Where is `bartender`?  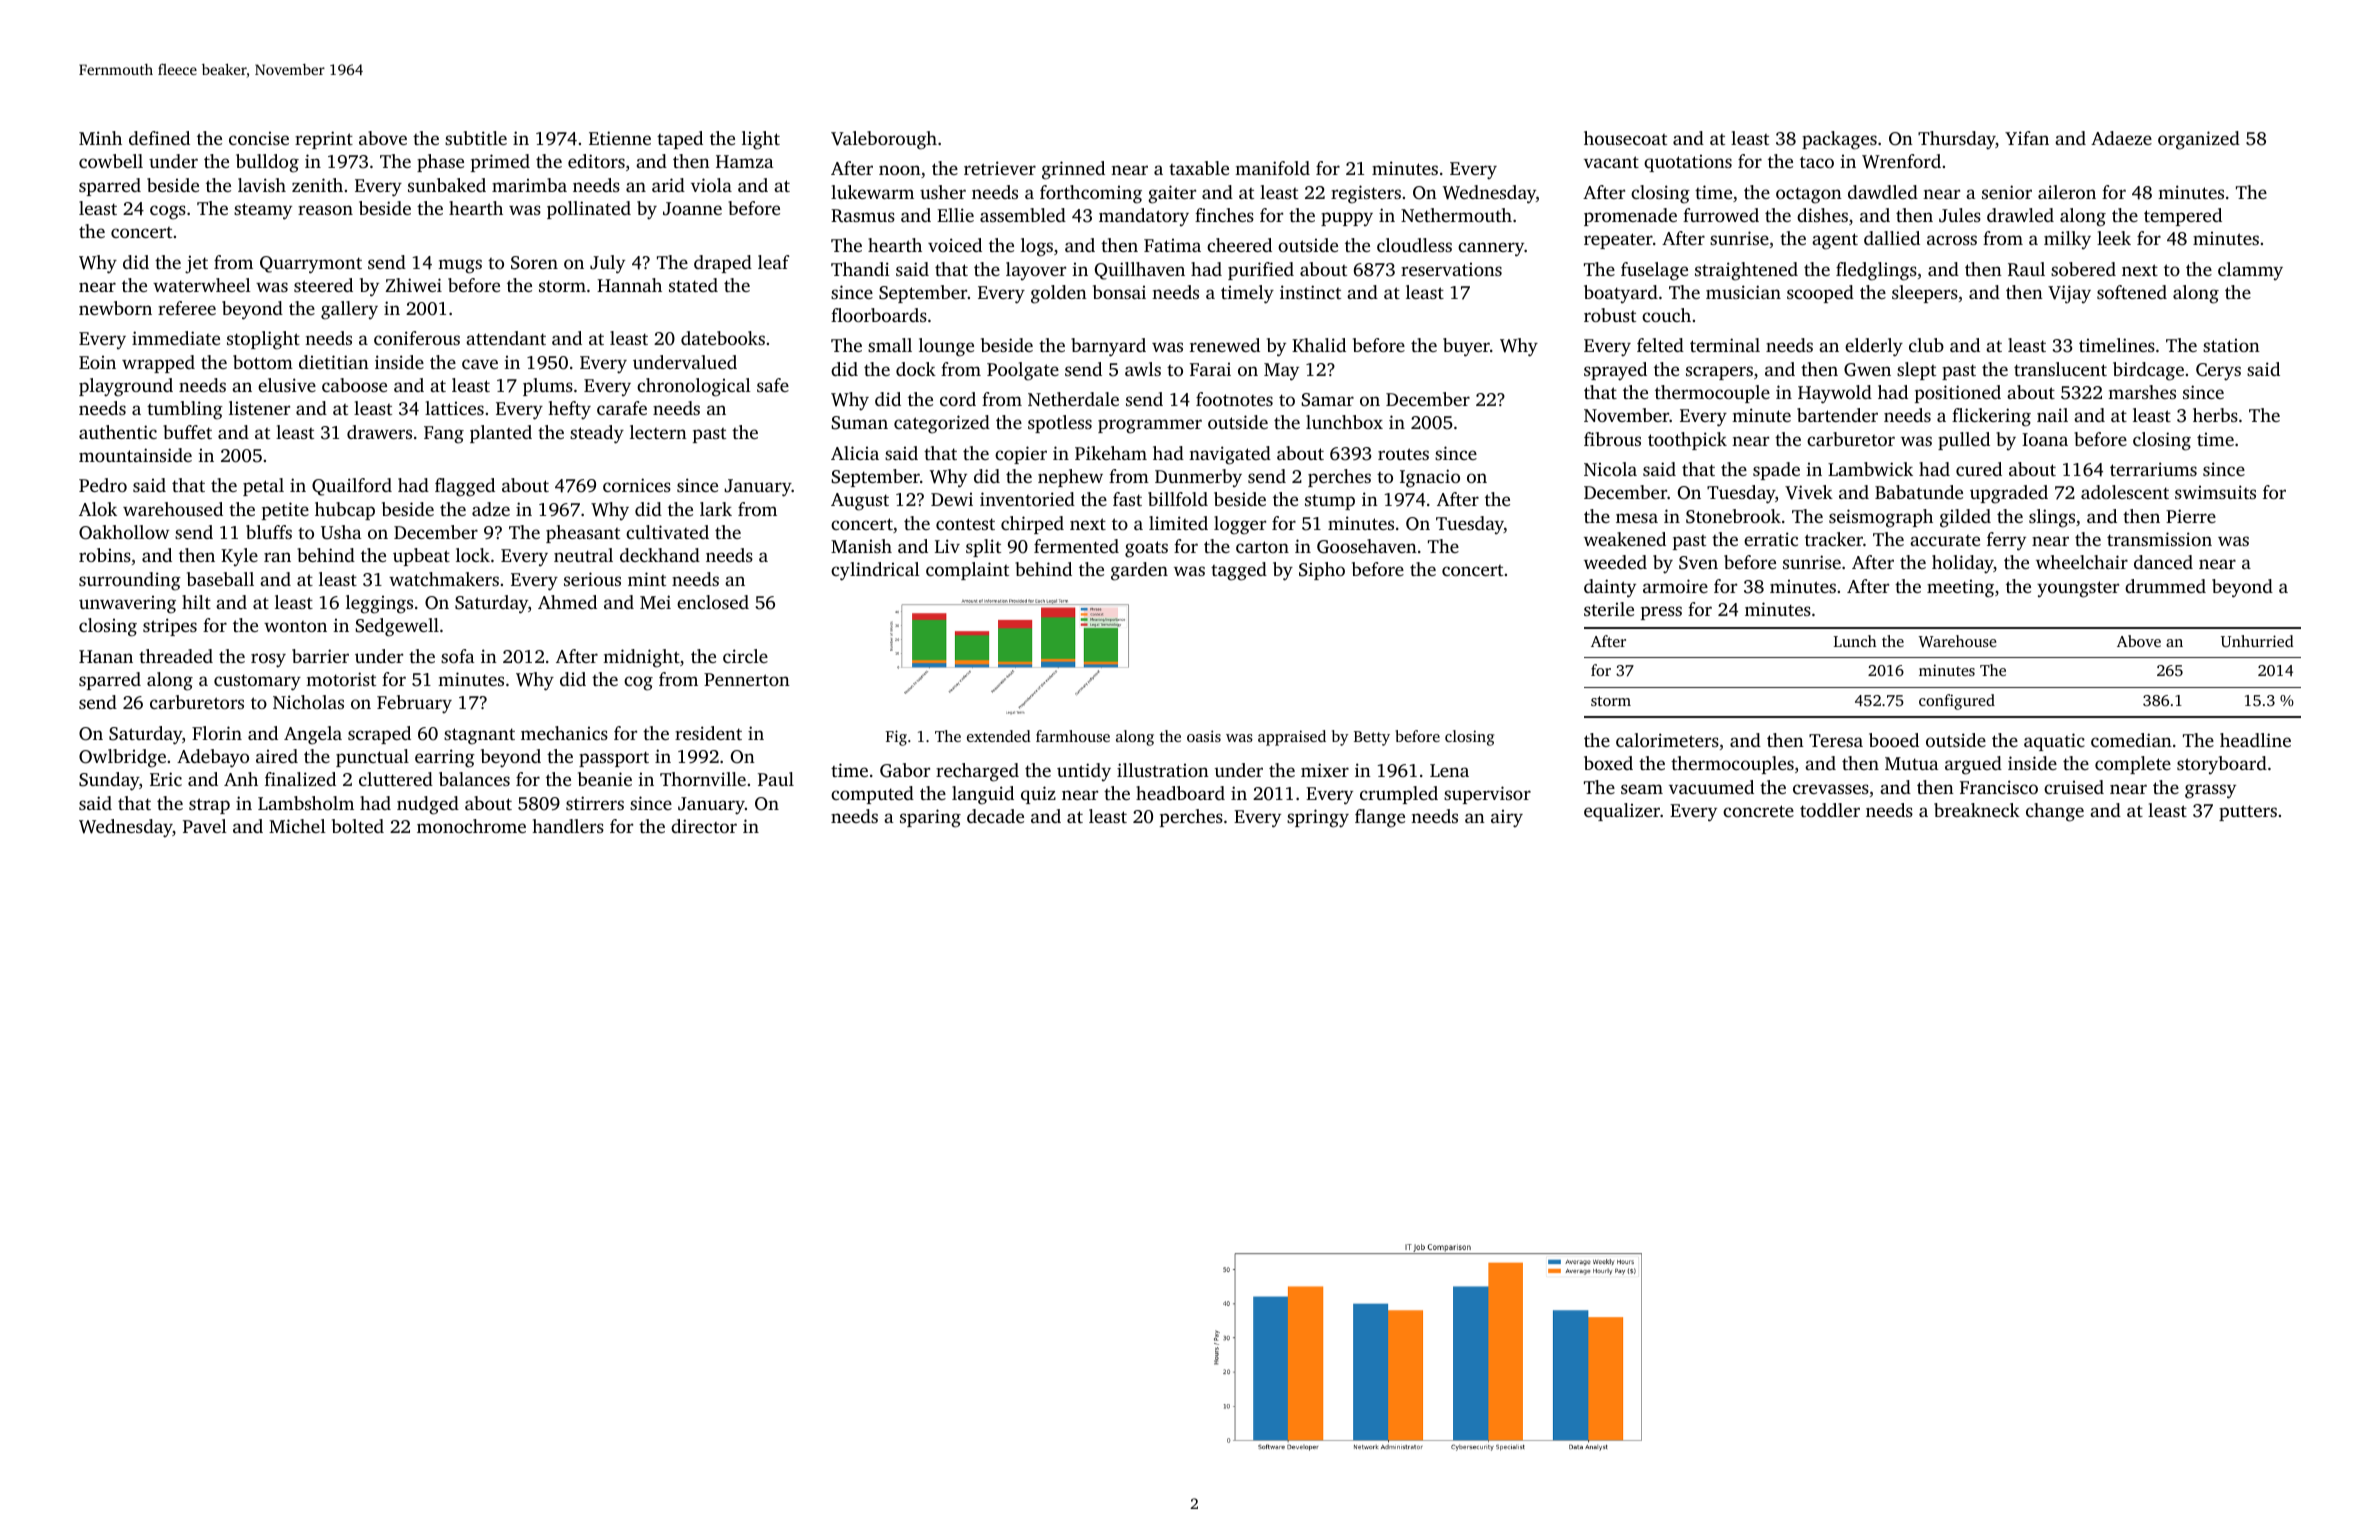 bartender is located at coordinates (1837, 415).
